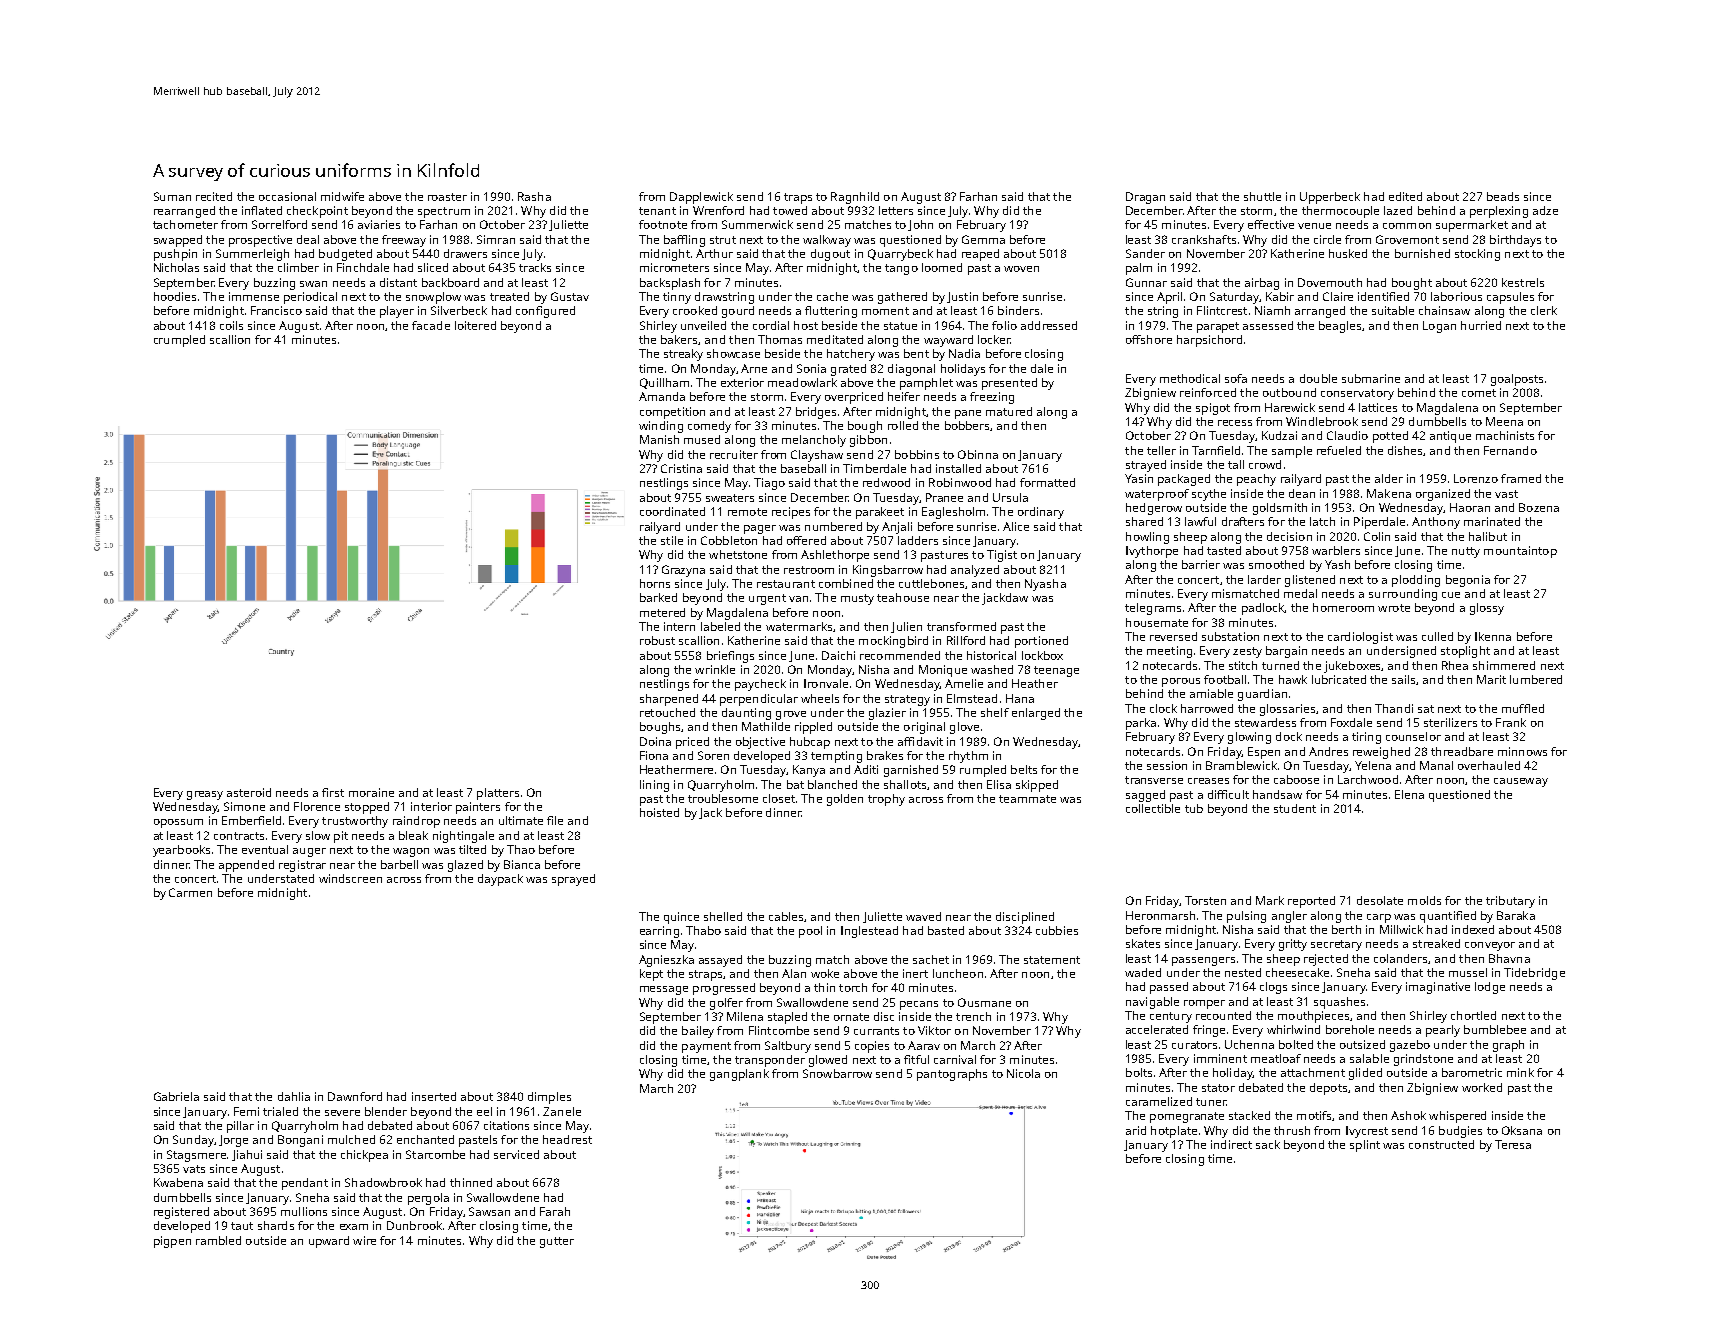 This document has width=1722, height=1330. I want to click on telegrams, so click(1153, 609).
